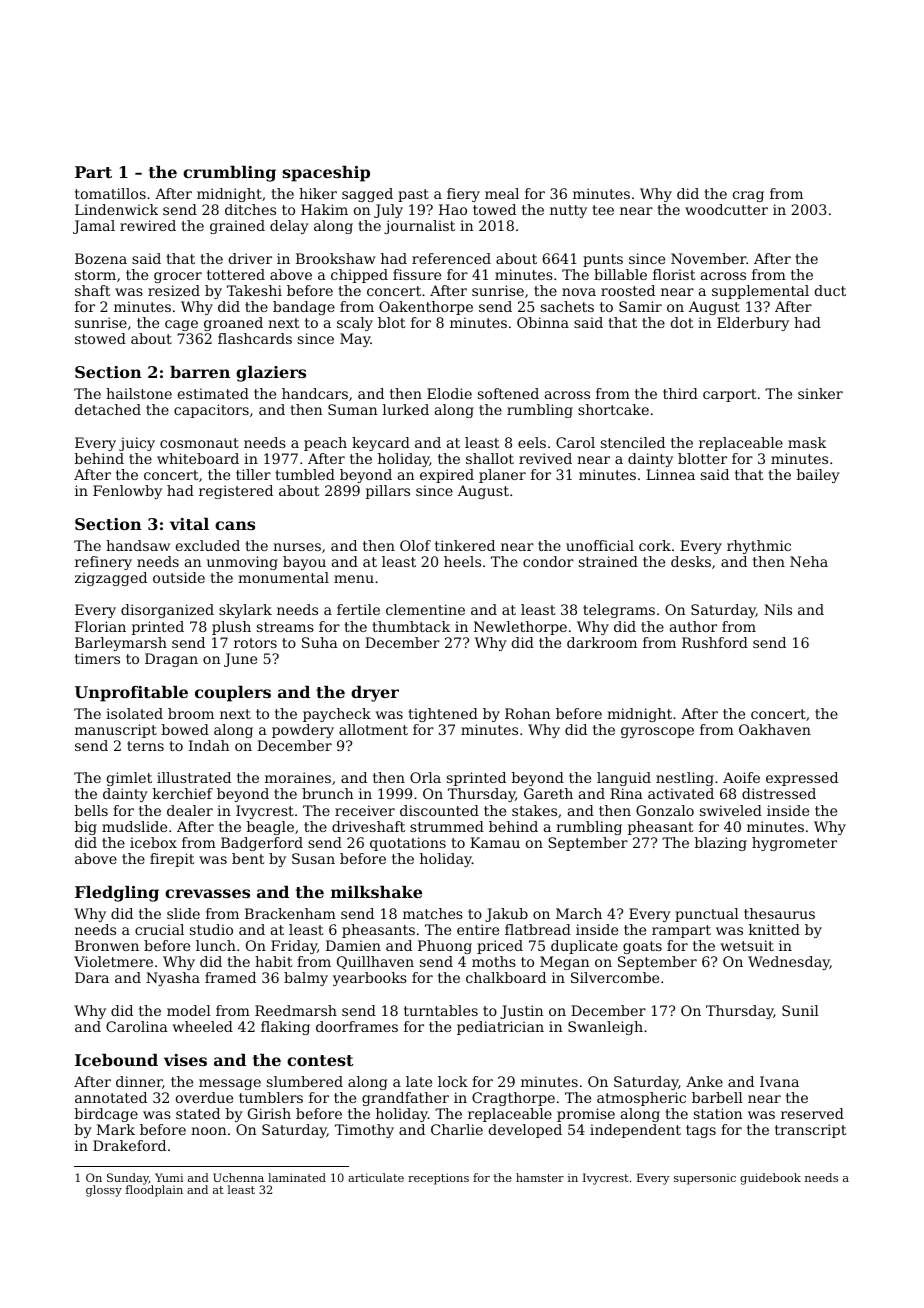 This screenshot has width=924, height=1308. What do you see at coordinates (128, 1179) in the screenshot?
I see `Sunday` at bounding box center [128, 1179].
